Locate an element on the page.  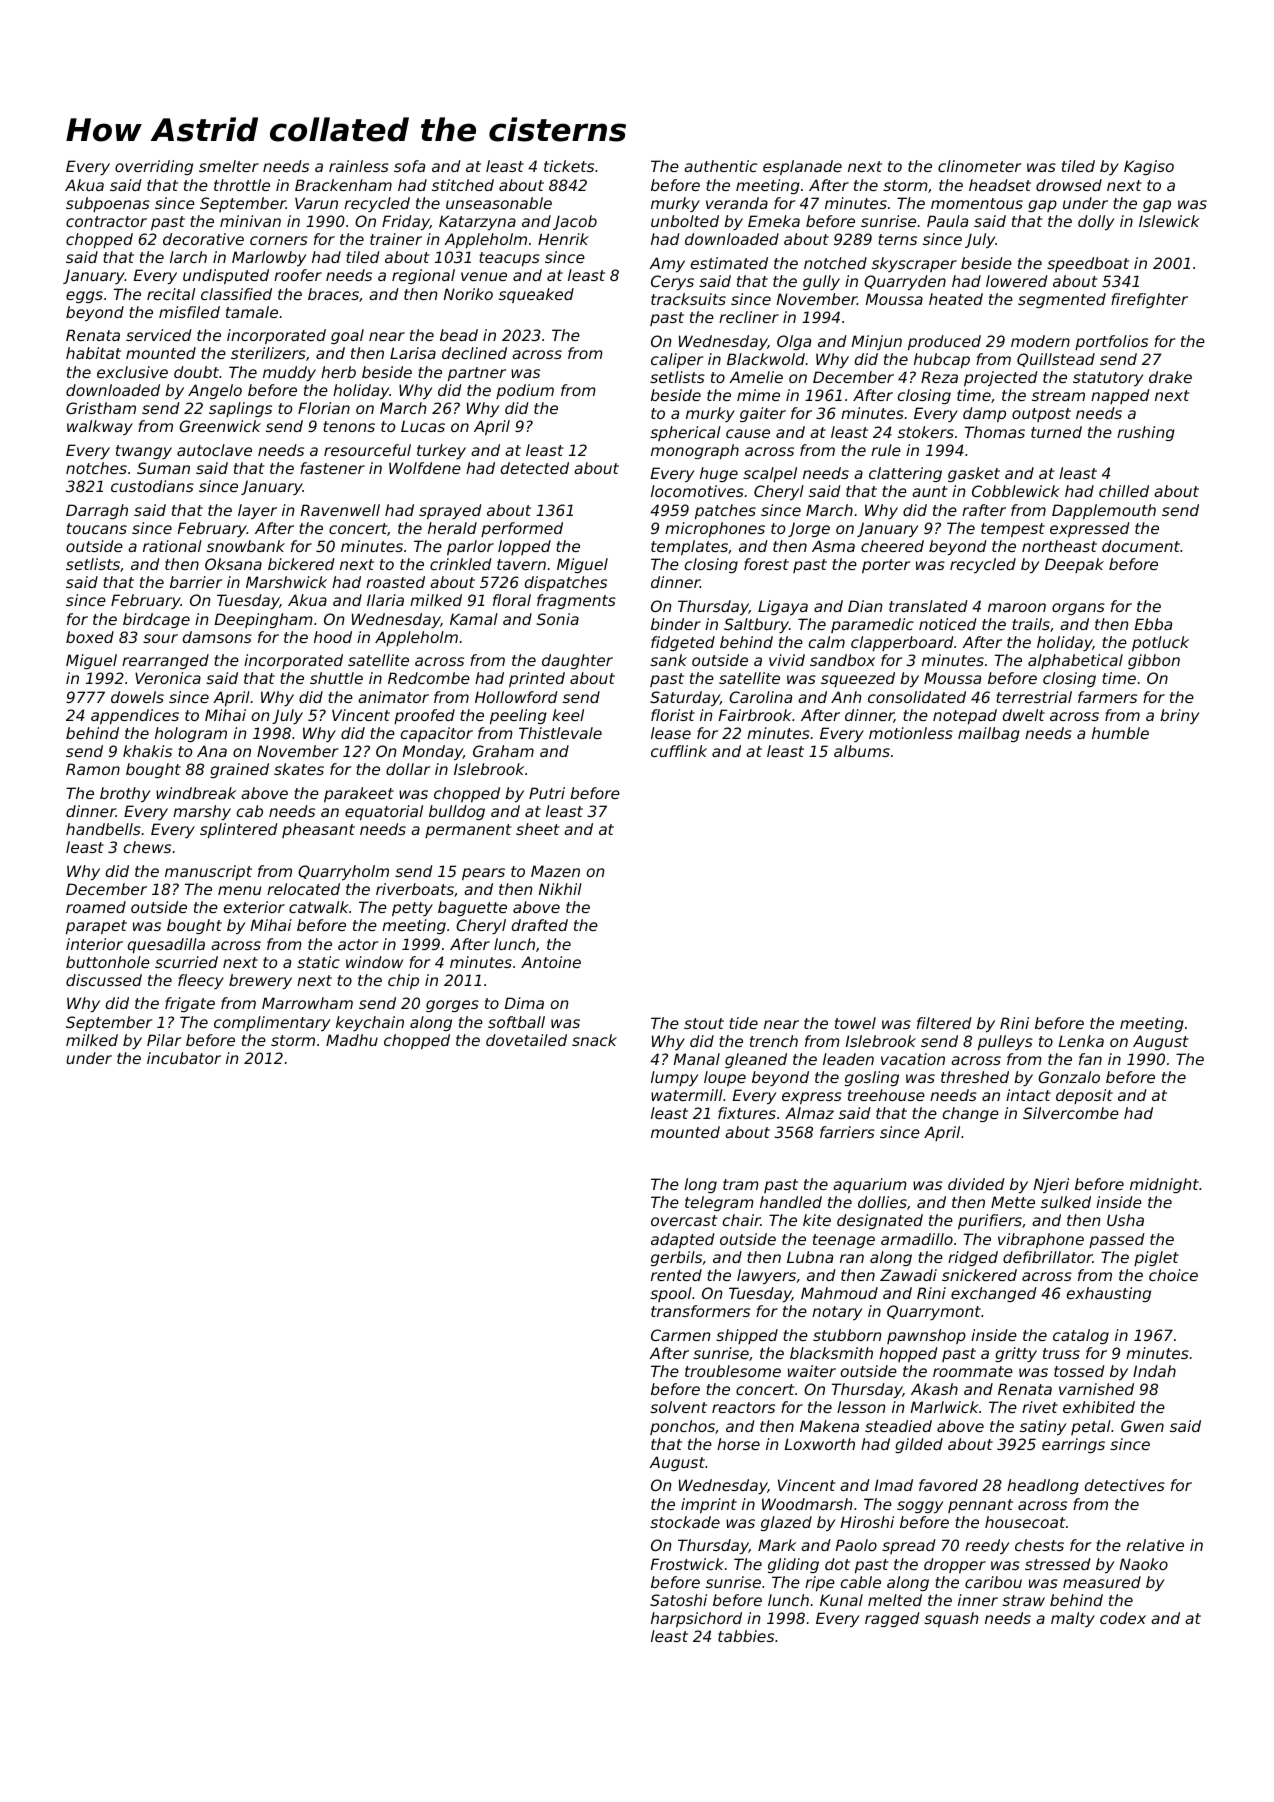
motionless is located at coordinates (911, 733).
